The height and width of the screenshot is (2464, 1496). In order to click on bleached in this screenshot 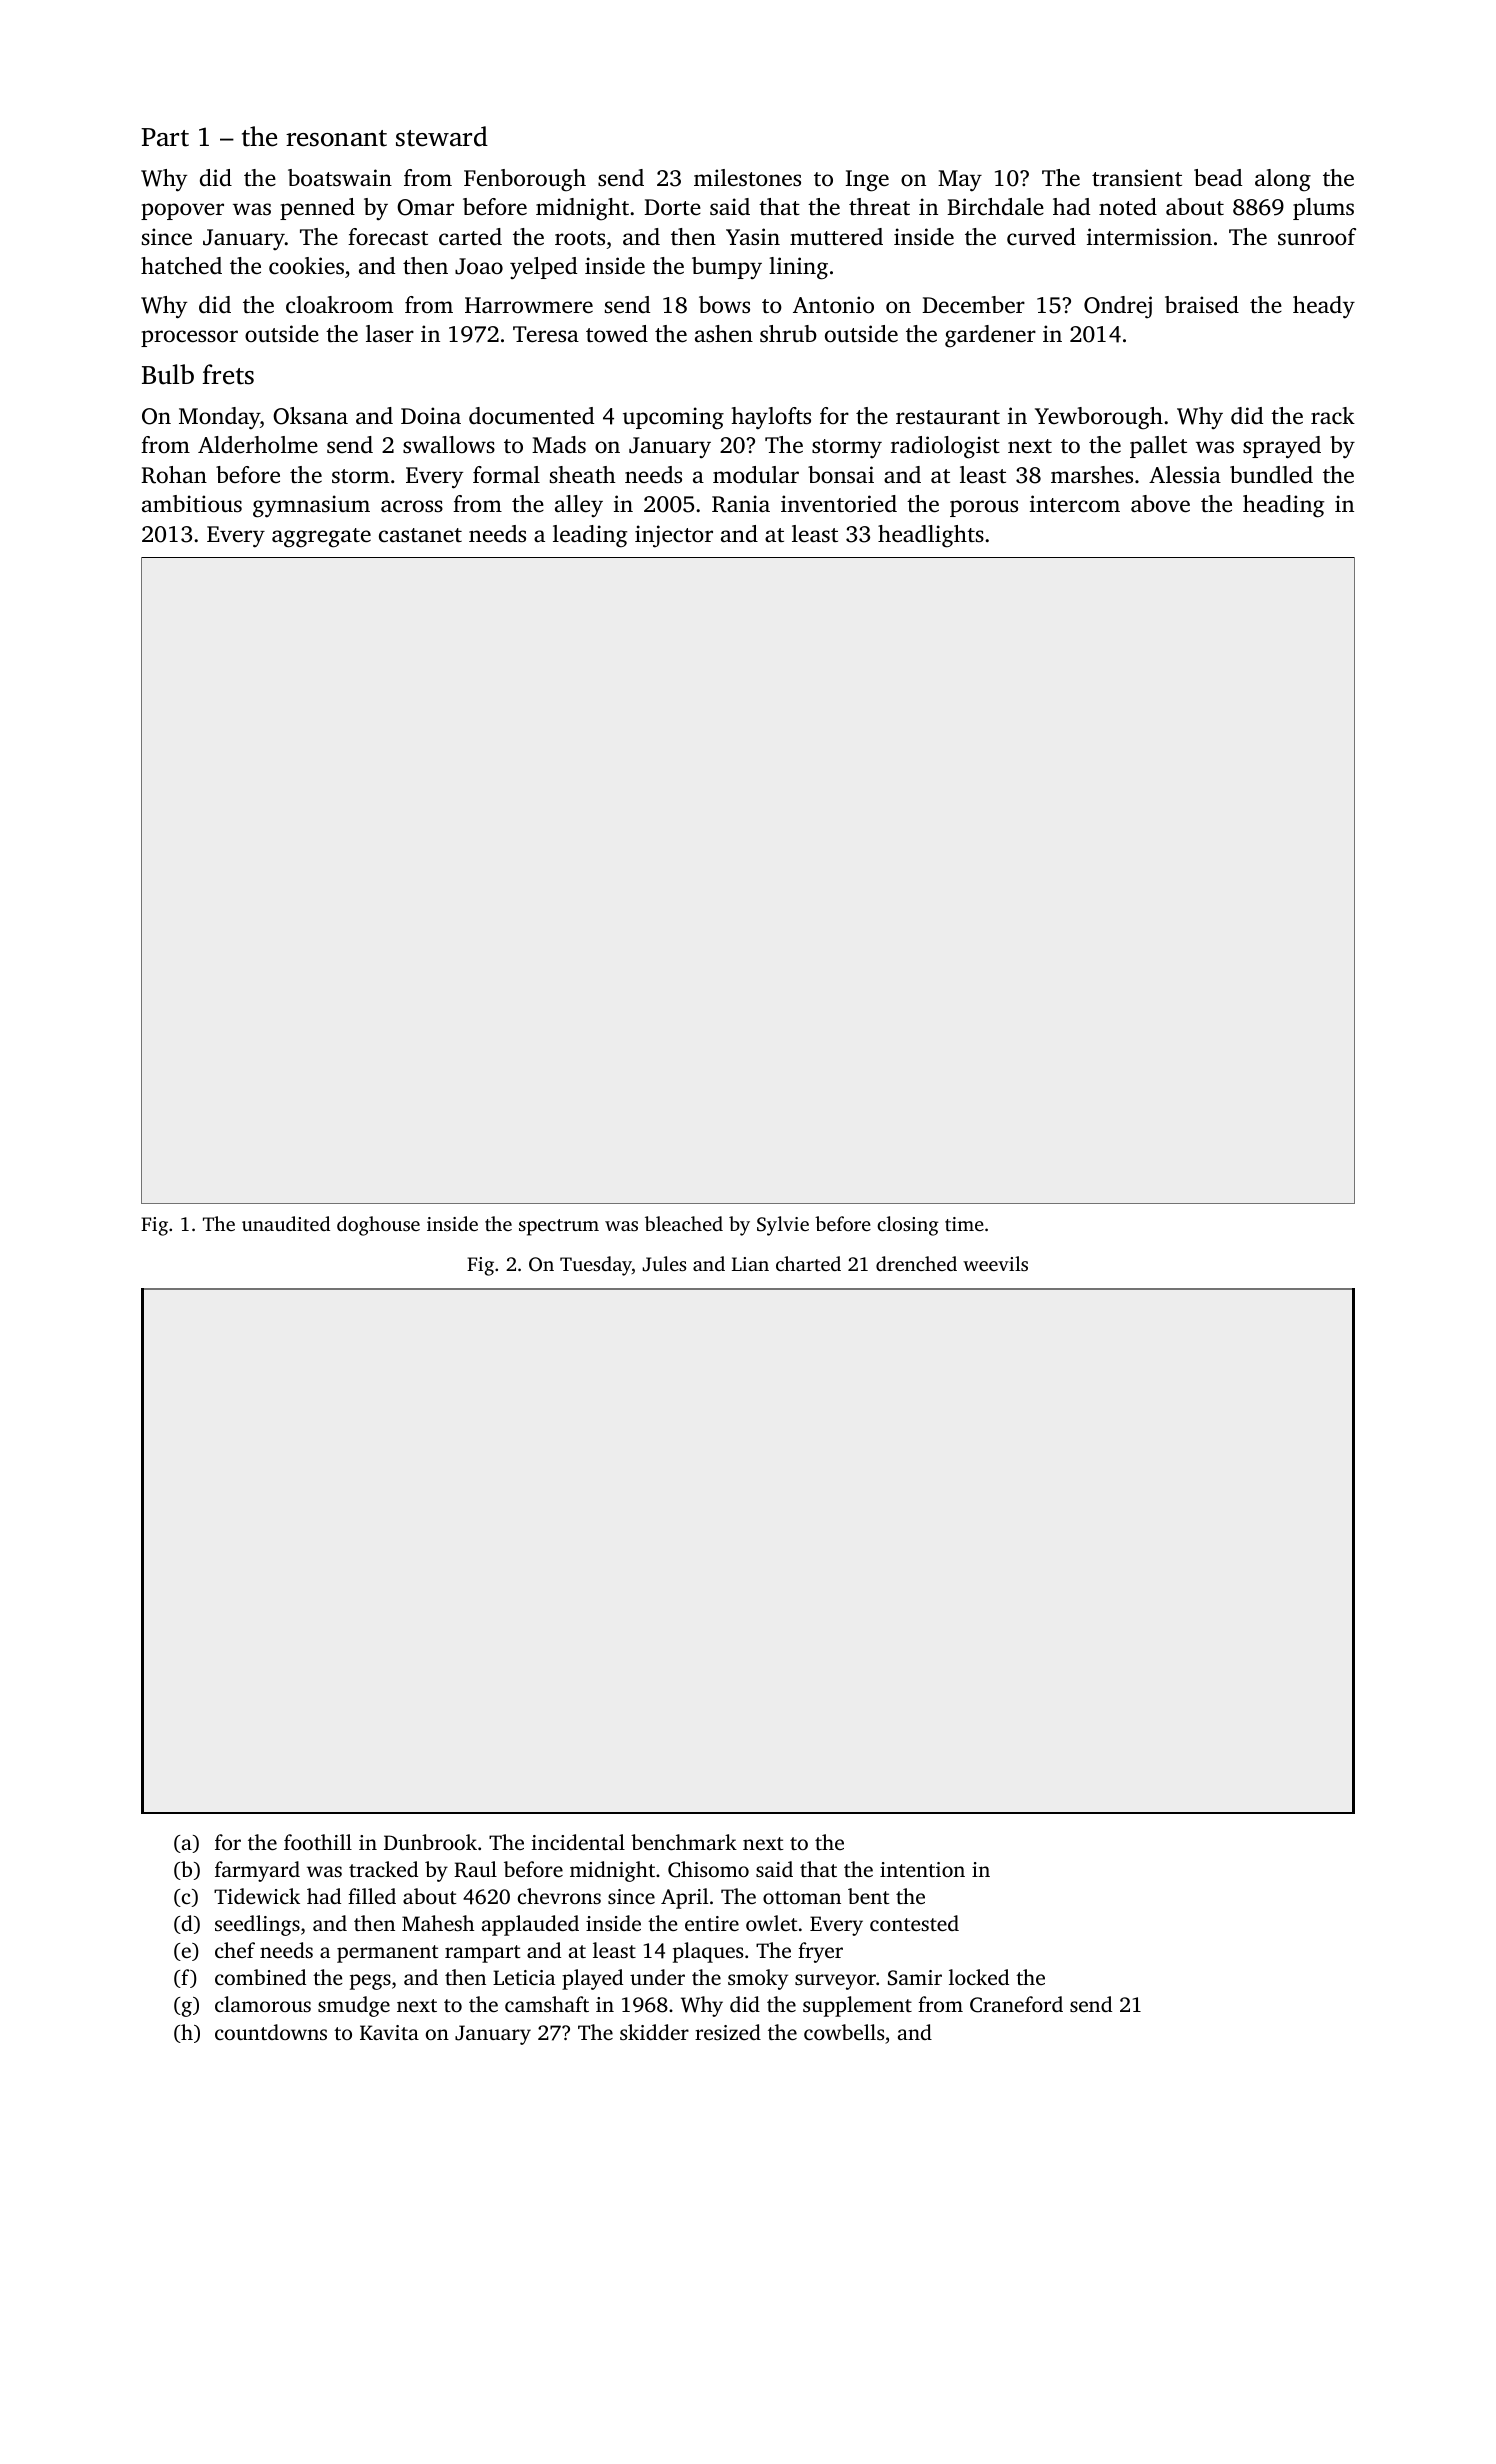, I will do `click(684, 1223)`.
